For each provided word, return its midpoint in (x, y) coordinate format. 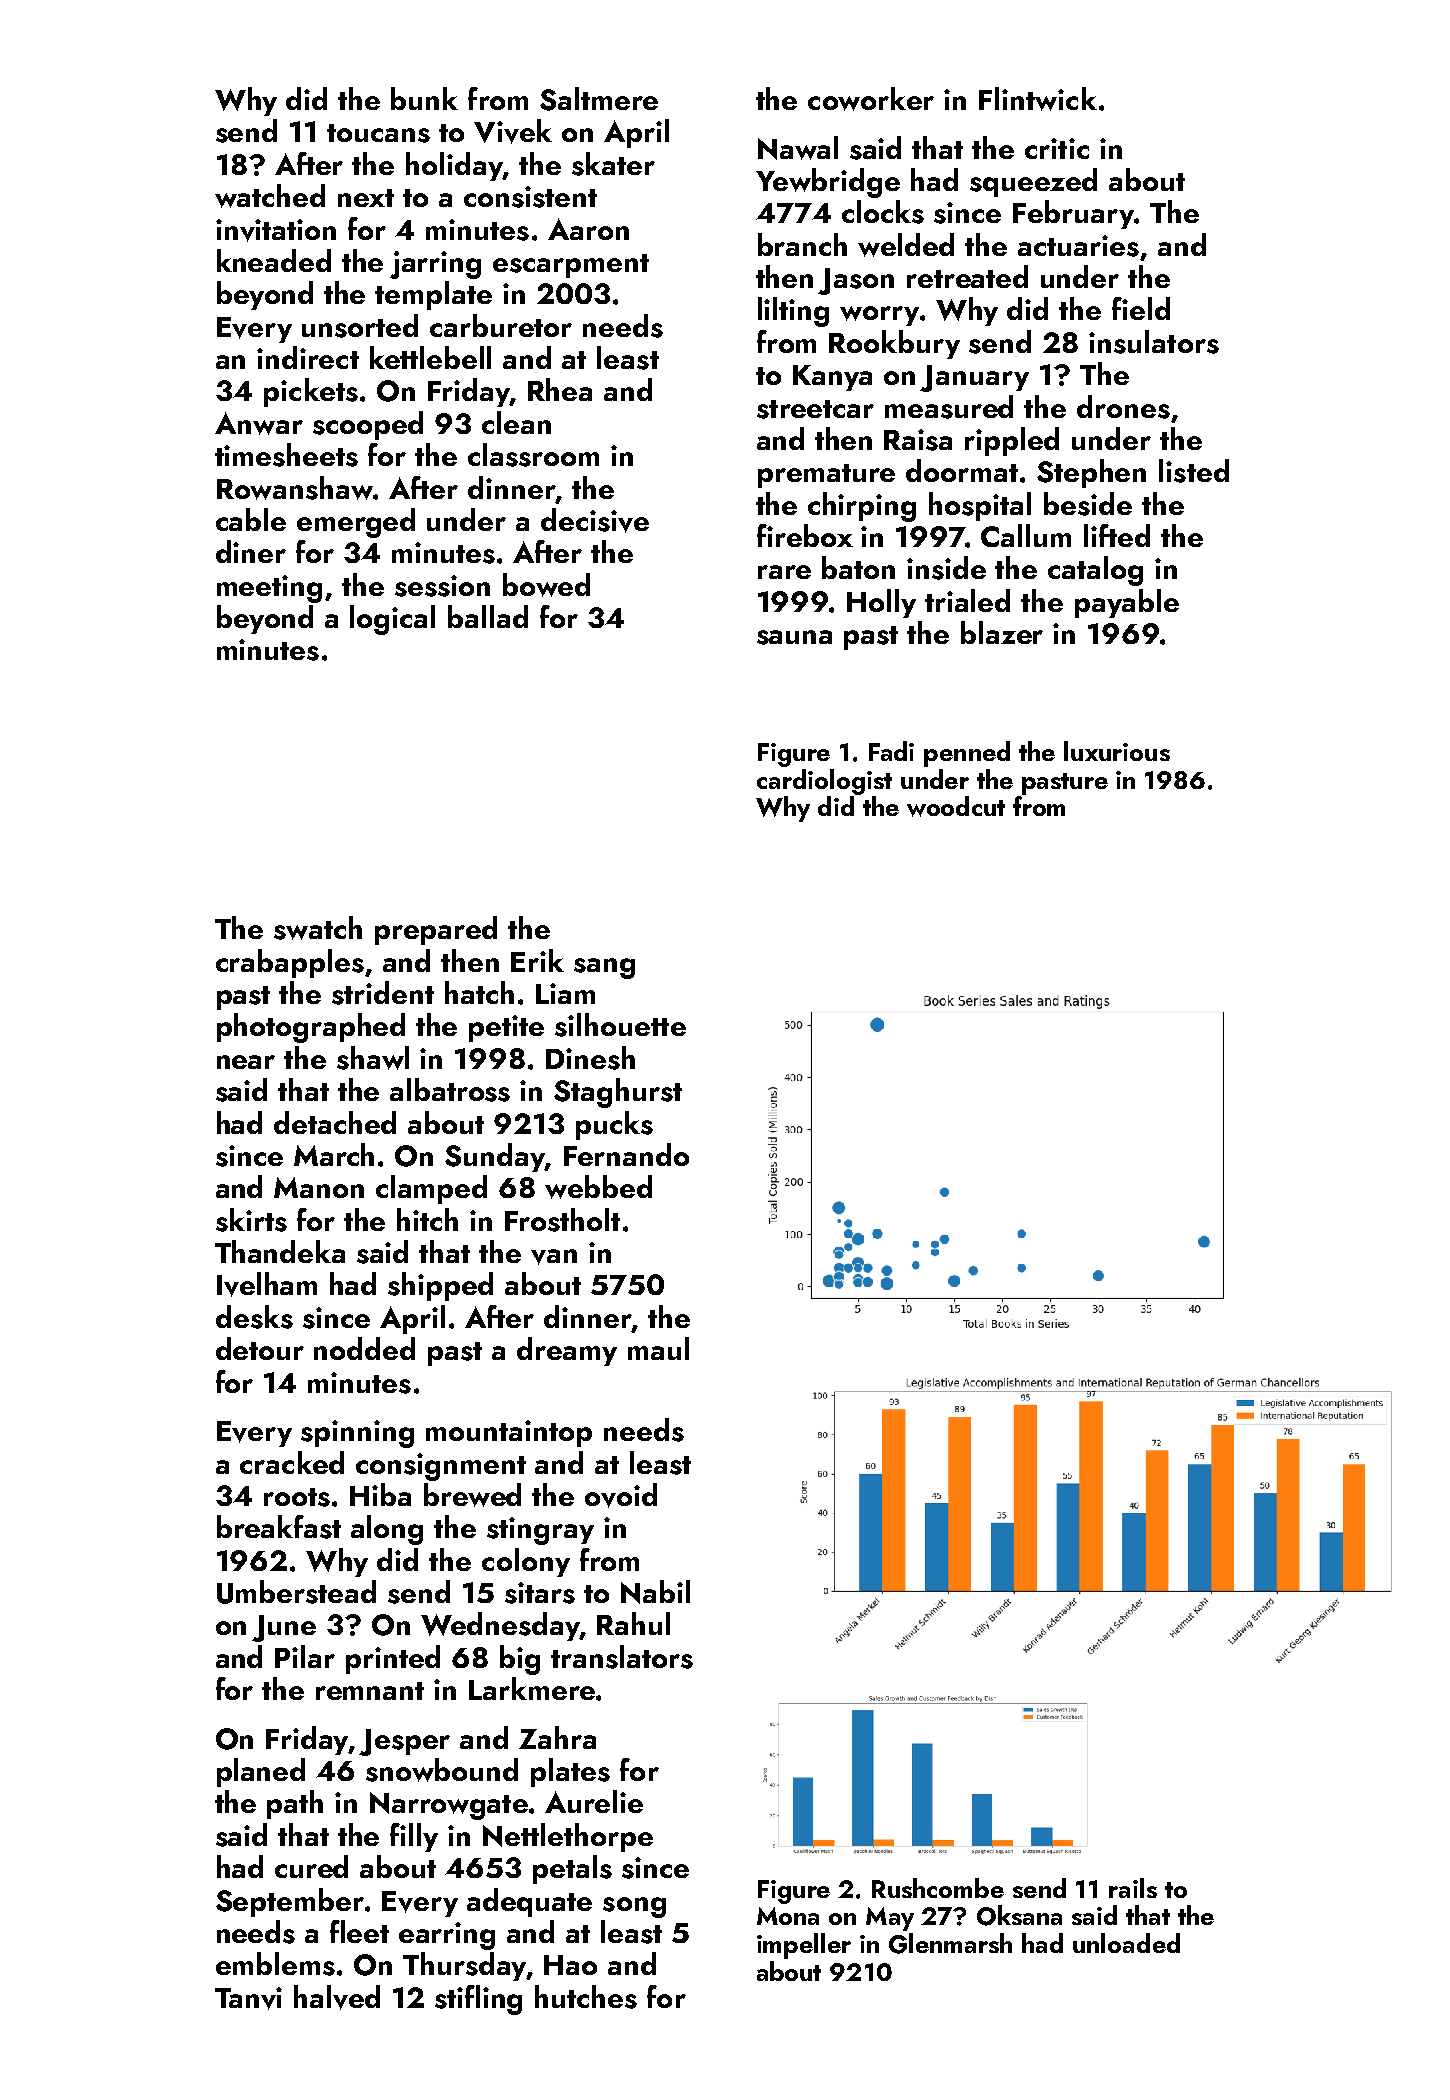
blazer (1002, 632)
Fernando (626, 1154)
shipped (440, 1286)
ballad (488, 616)
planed (261, 1772)
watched (270, 196)
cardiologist (824, 782)
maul (658, 1348)
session (442, 586)
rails (1133, 1888)
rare (784, 572)
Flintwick (1038, 99)
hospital (980, 506)
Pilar (305, 1656)
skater (613, 164)
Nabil (655, 1592)
